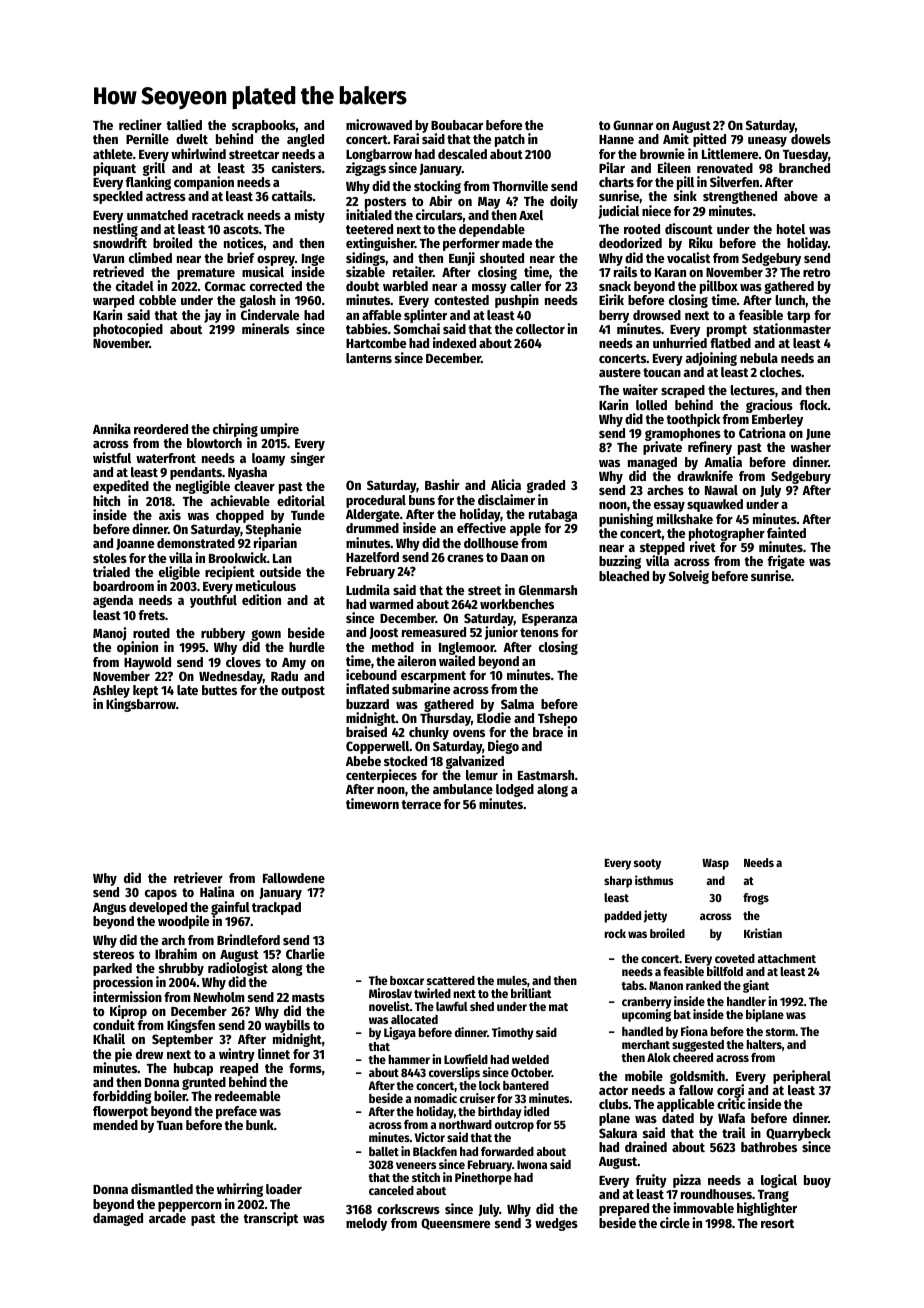  What do you see at coordinates (536, 1111) in the screenshot?
I see `idled` at bounding box center [536, 1111].
